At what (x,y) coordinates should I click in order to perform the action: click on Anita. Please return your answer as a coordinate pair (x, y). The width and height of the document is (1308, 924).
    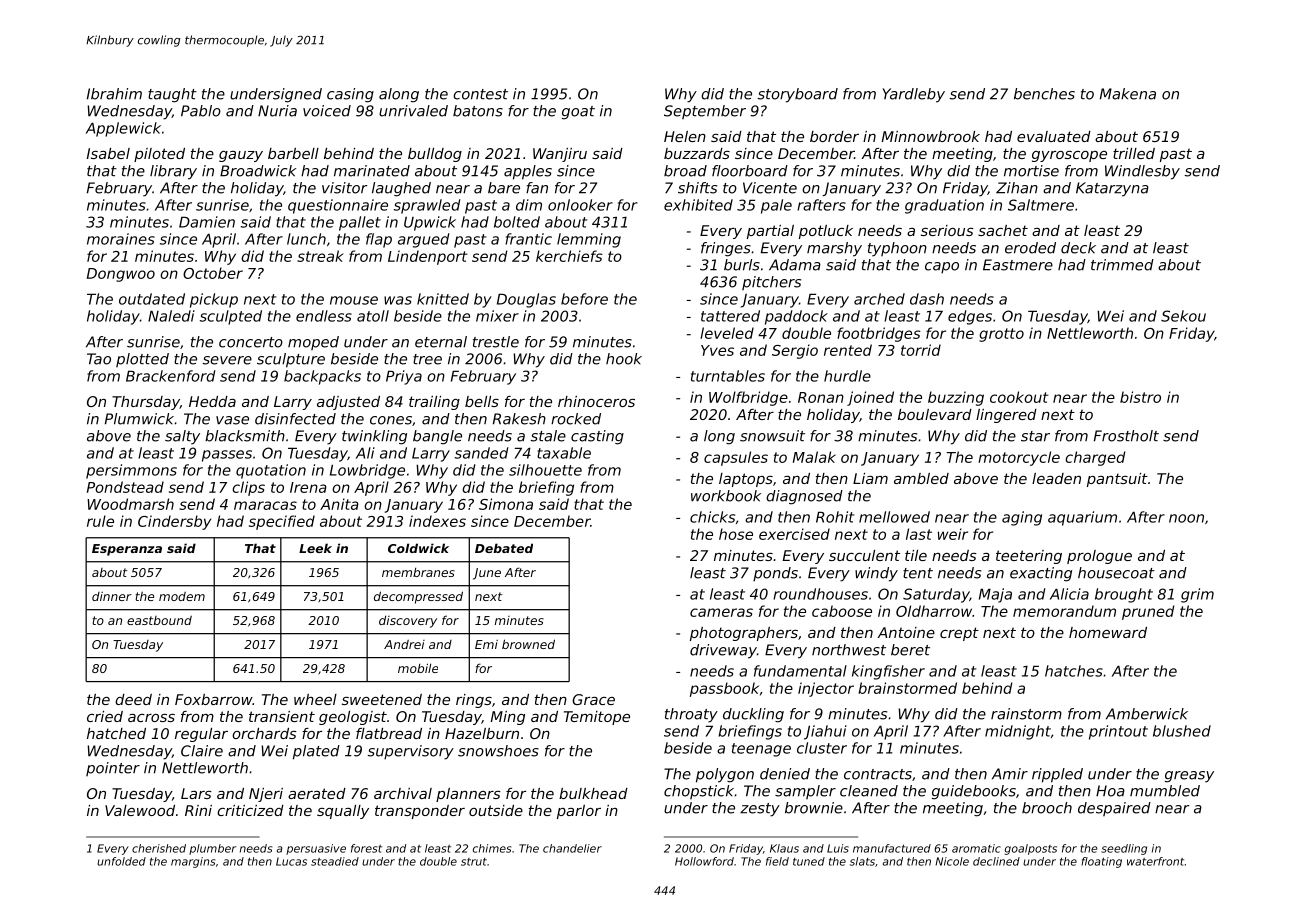
    Looking at the image, I should click on (339, 504).
